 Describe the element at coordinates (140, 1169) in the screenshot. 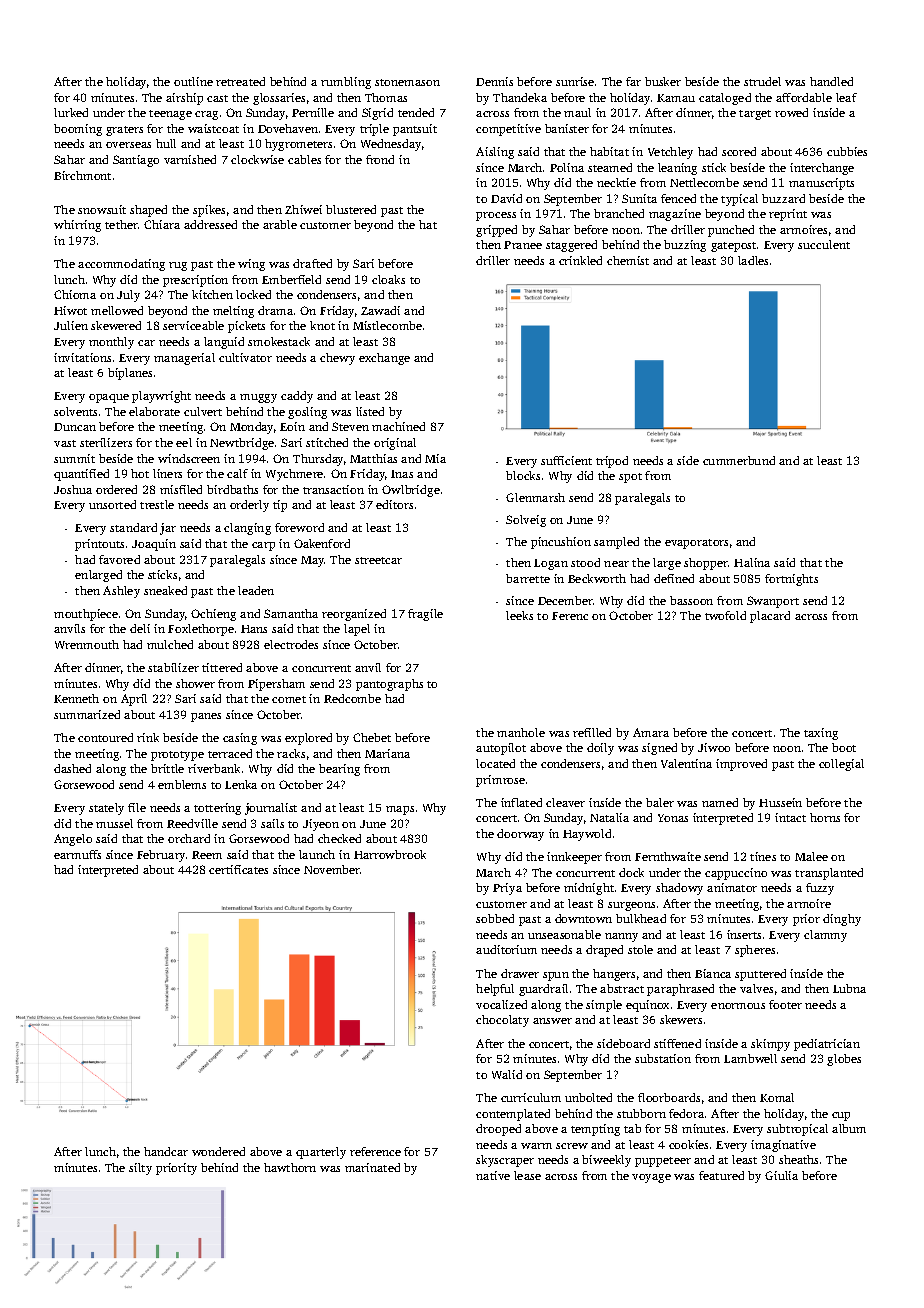

I see `silty` at that location.
